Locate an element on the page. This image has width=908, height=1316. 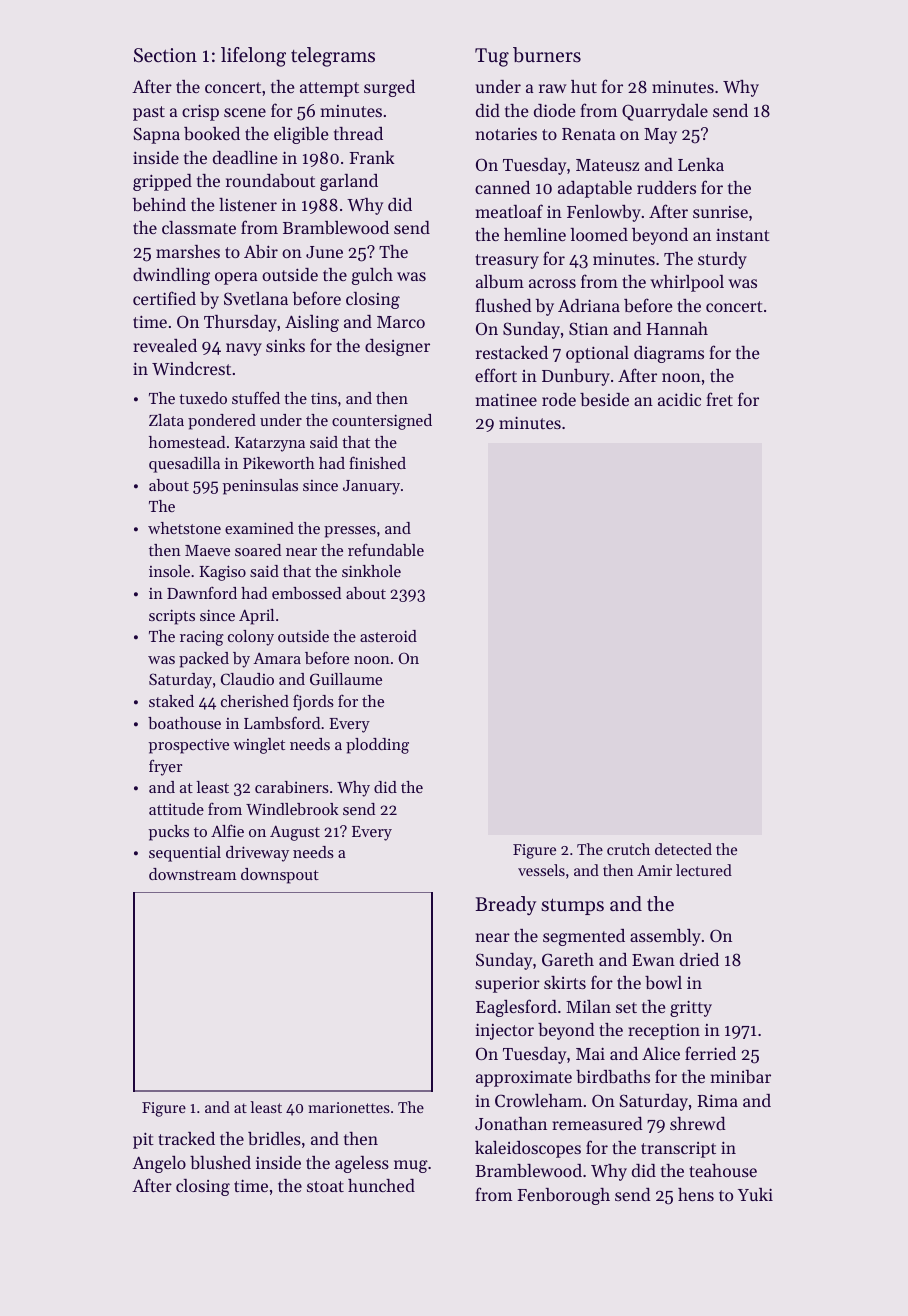
August is located at coordinates (295, 833).
